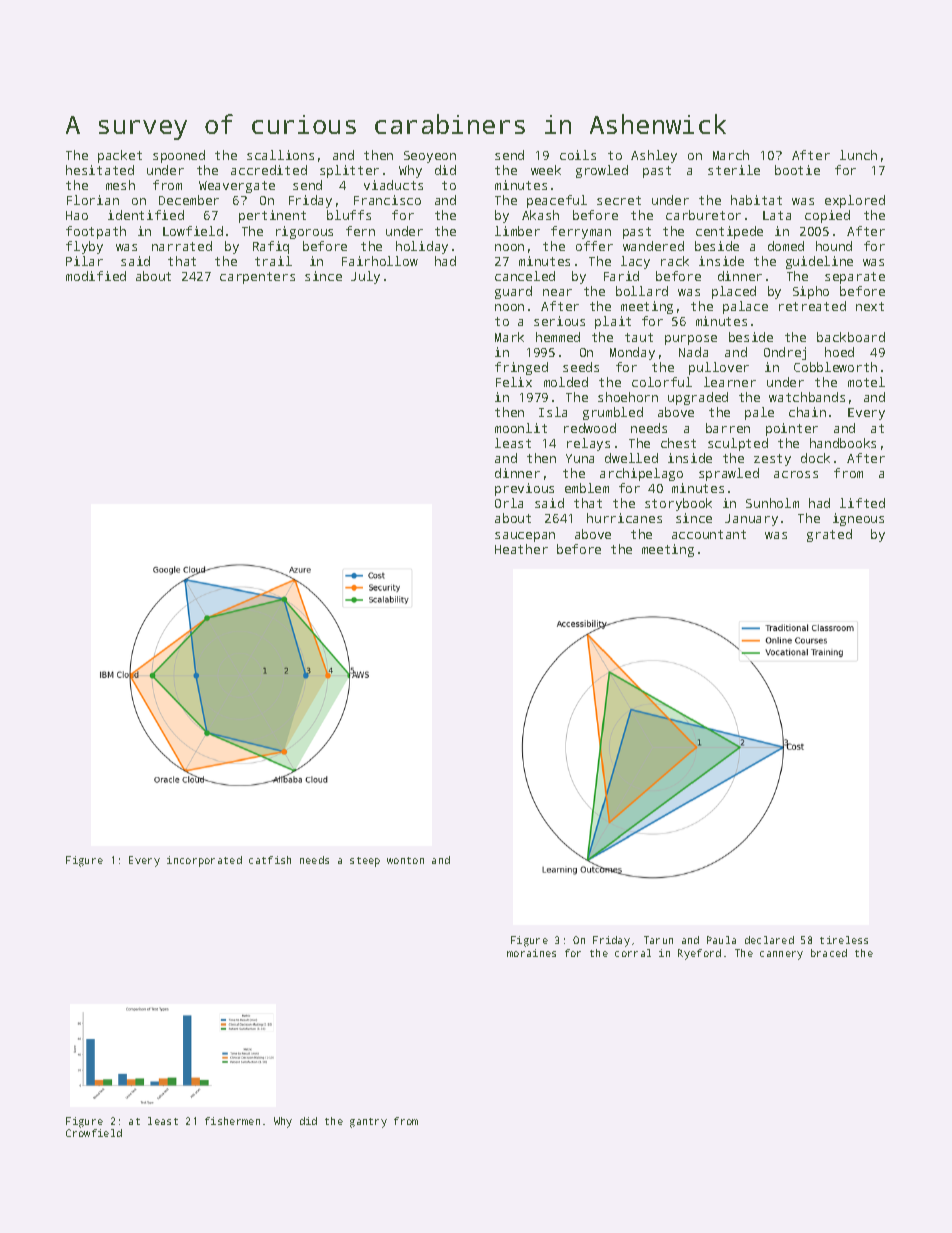 The width and height of the page is (952, 1233). Describe the element at coordinates (405, 860) in the page. I see `wonton` at that location.
